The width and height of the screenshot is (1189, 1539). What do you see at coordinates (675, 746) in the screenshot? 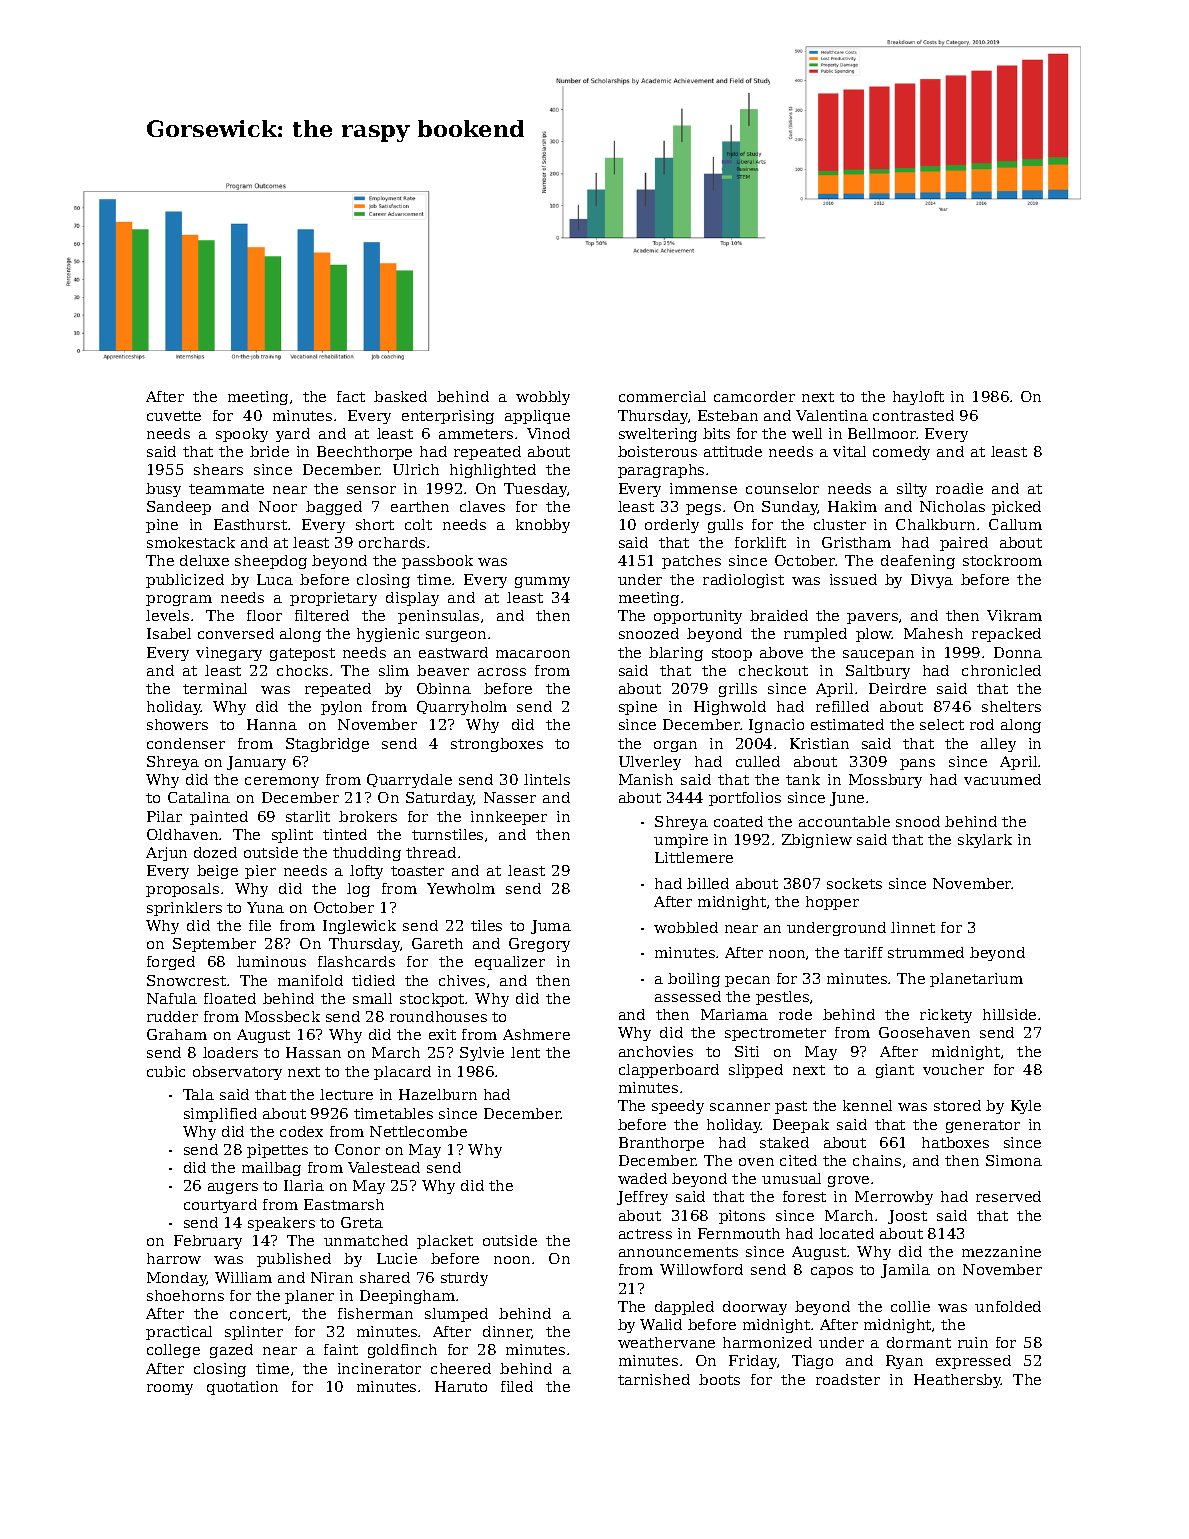
I see `organ` at bounding box center [675, 746].
